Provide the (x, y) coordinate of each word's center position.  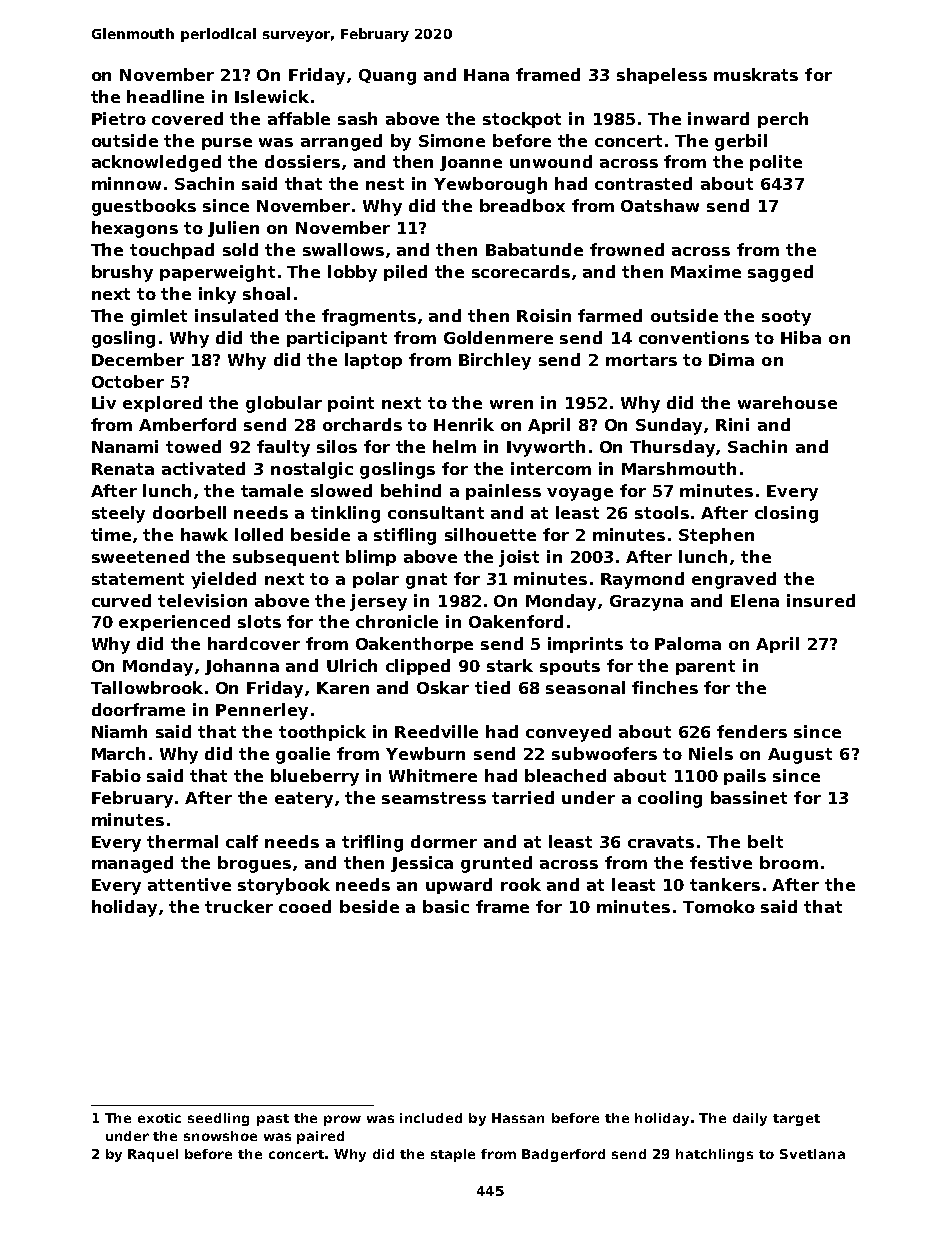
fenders (752, 731)
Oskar (443, 687)
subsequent (286, 558)
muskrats (756, 74)
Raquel (153, 1155)
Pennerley (262, 711)
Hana (486, 75)
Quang (387, 77)
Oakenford (516, 621)
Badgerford (563, 1155)
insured (821, 600)
